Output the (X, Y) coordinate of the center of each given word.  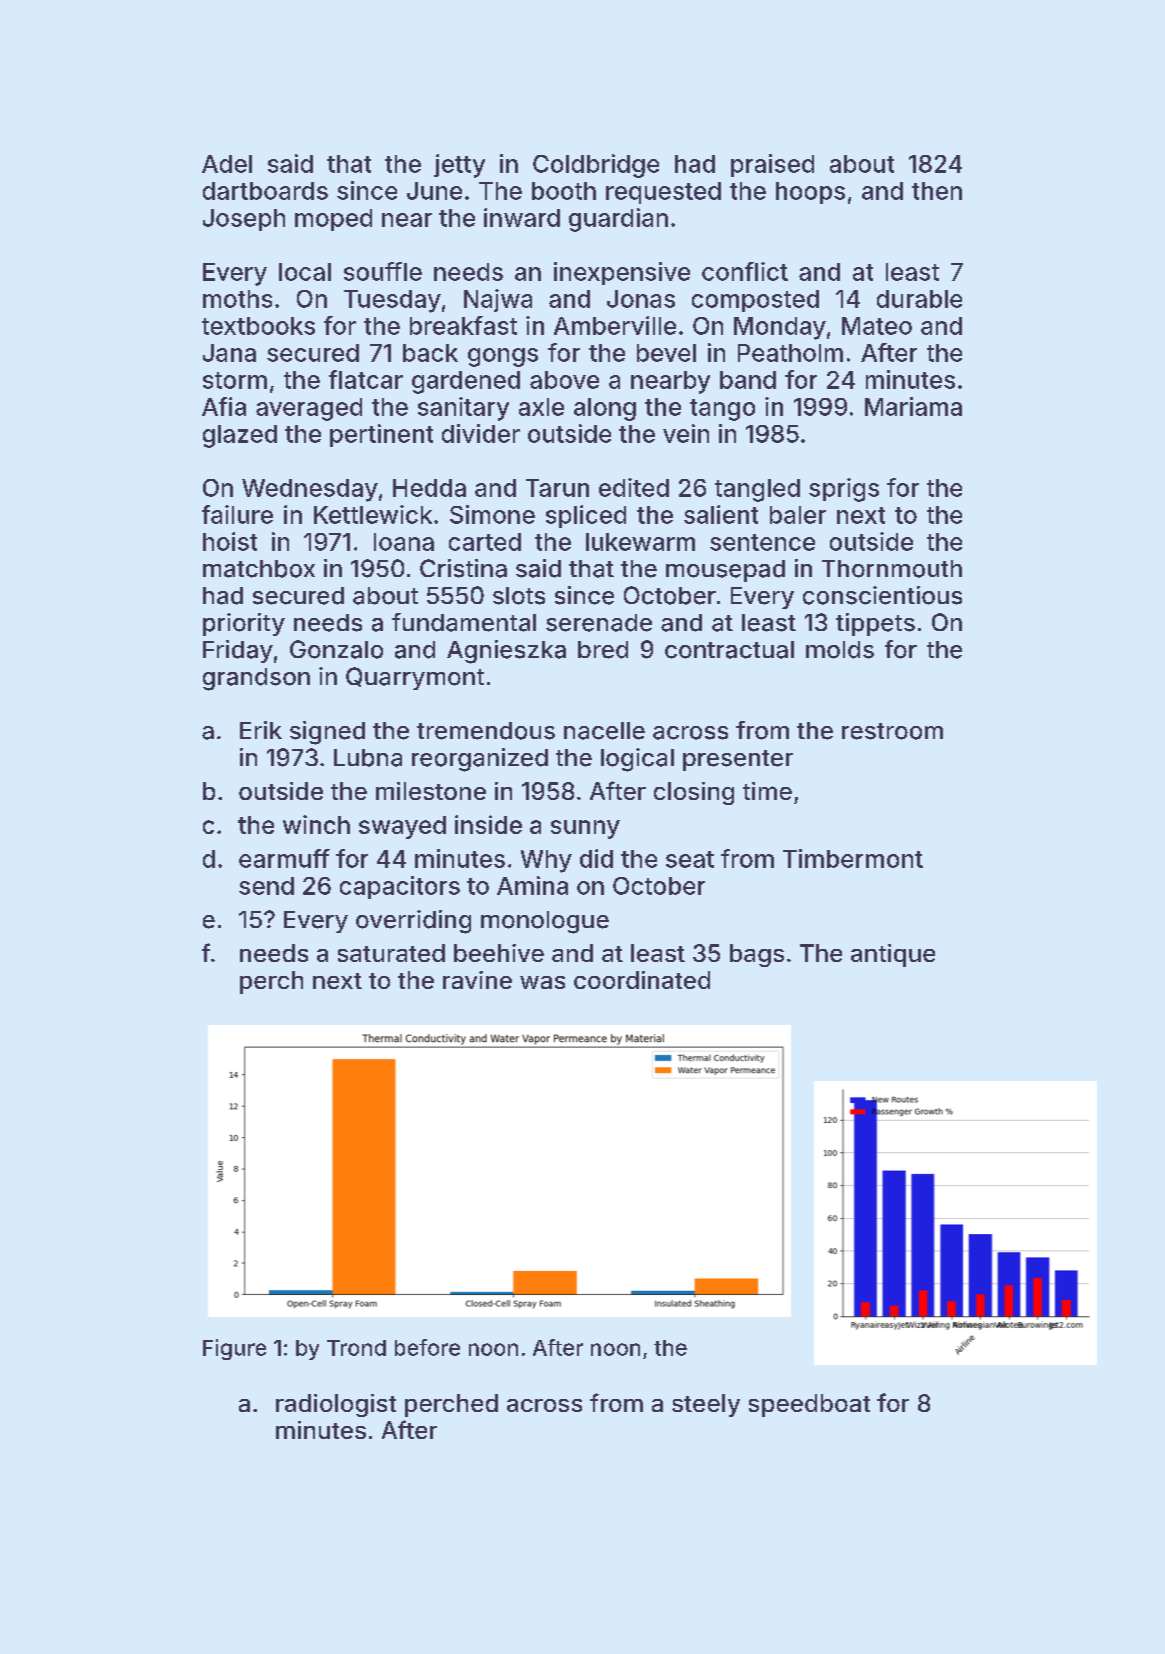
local (305, 272)
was (542, 982)
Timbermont (853, 858)
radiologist (336, 1405)
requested (663, 193)
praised (772, 165)
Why (546, 861)
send (266, 886)
